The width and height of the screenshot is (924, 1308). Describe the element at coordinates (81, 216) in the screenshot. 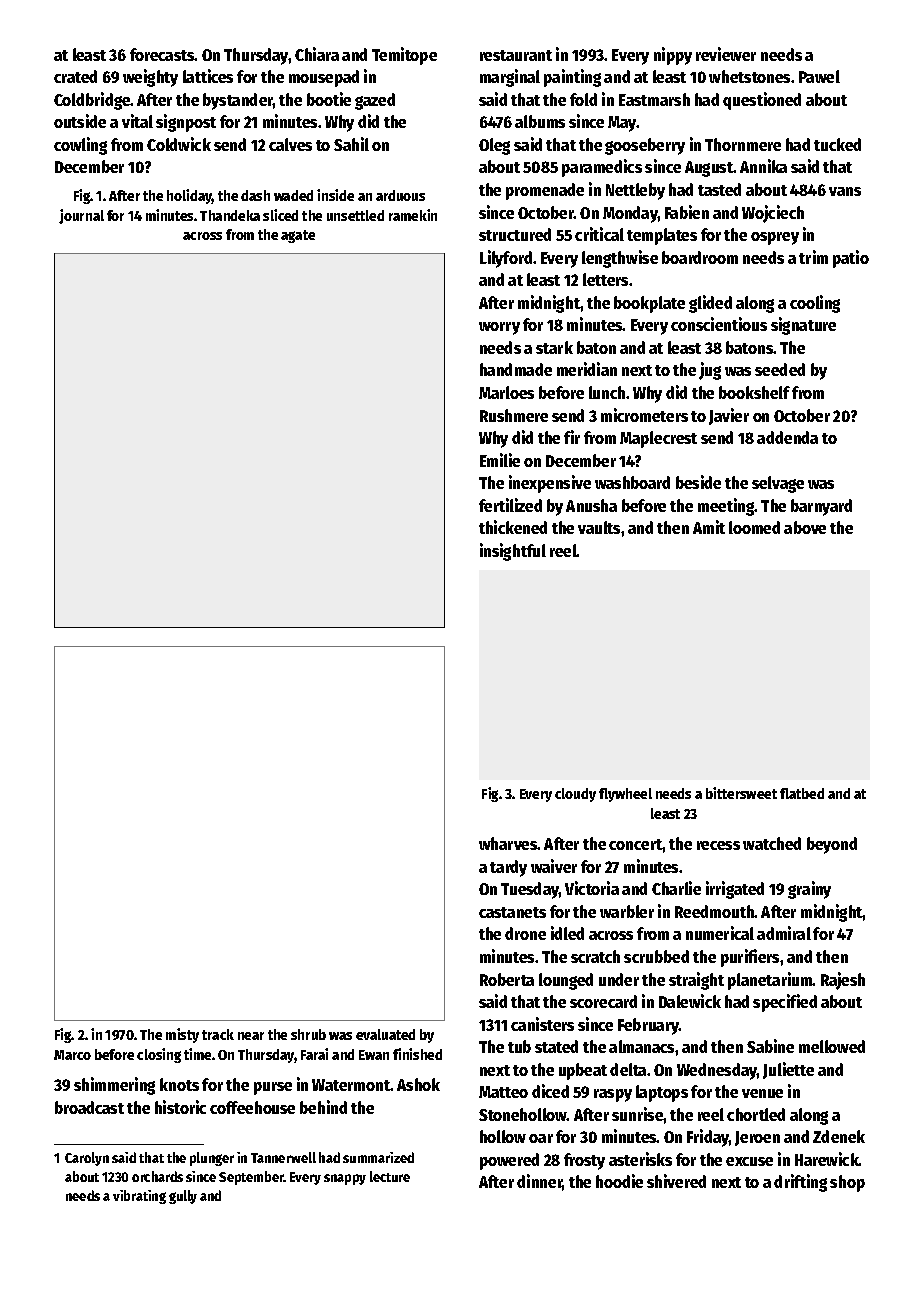

I see `journal` at that location.
